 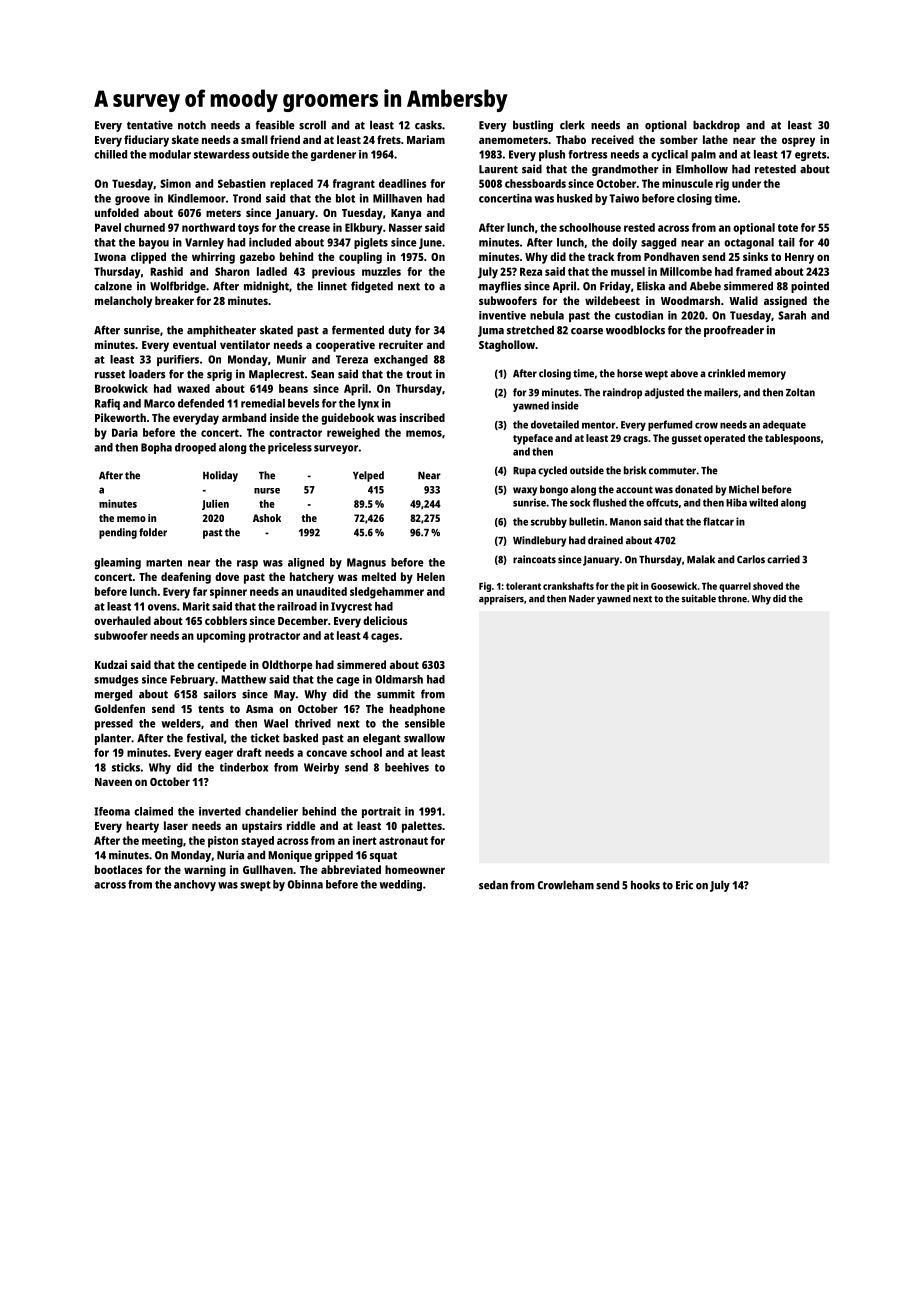 I want to click on bootlaces, so click(x=118, y=869).
